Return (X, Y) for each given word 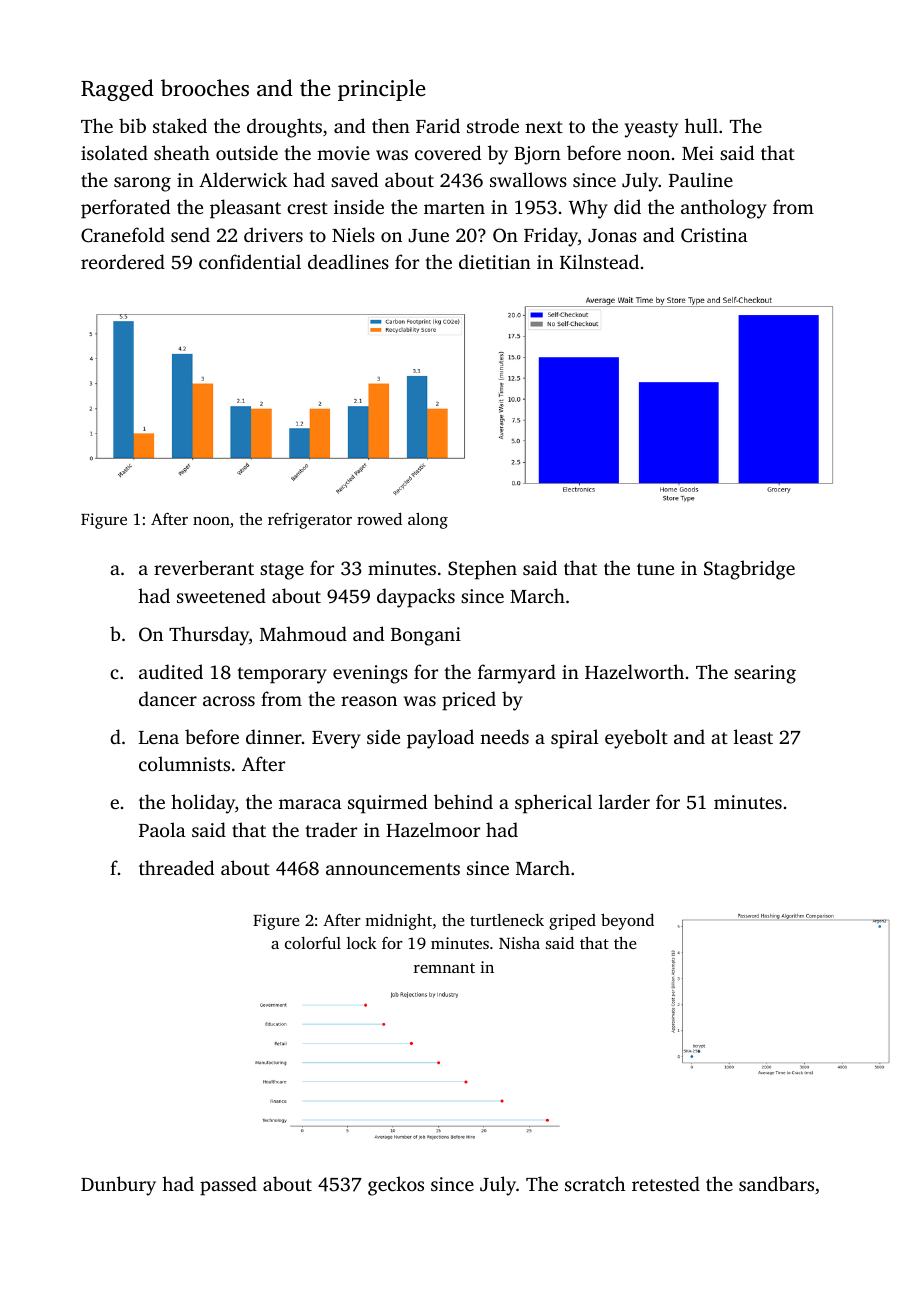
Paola (162, 829)
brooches (205, 88)
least (753, 736)
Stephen (482, 570)
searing (765, 674)
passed (228, 1186)
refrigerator (310, 521)
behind (463, 801)
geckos (396, 1186)
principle (382, 90)
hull (701, 125)
